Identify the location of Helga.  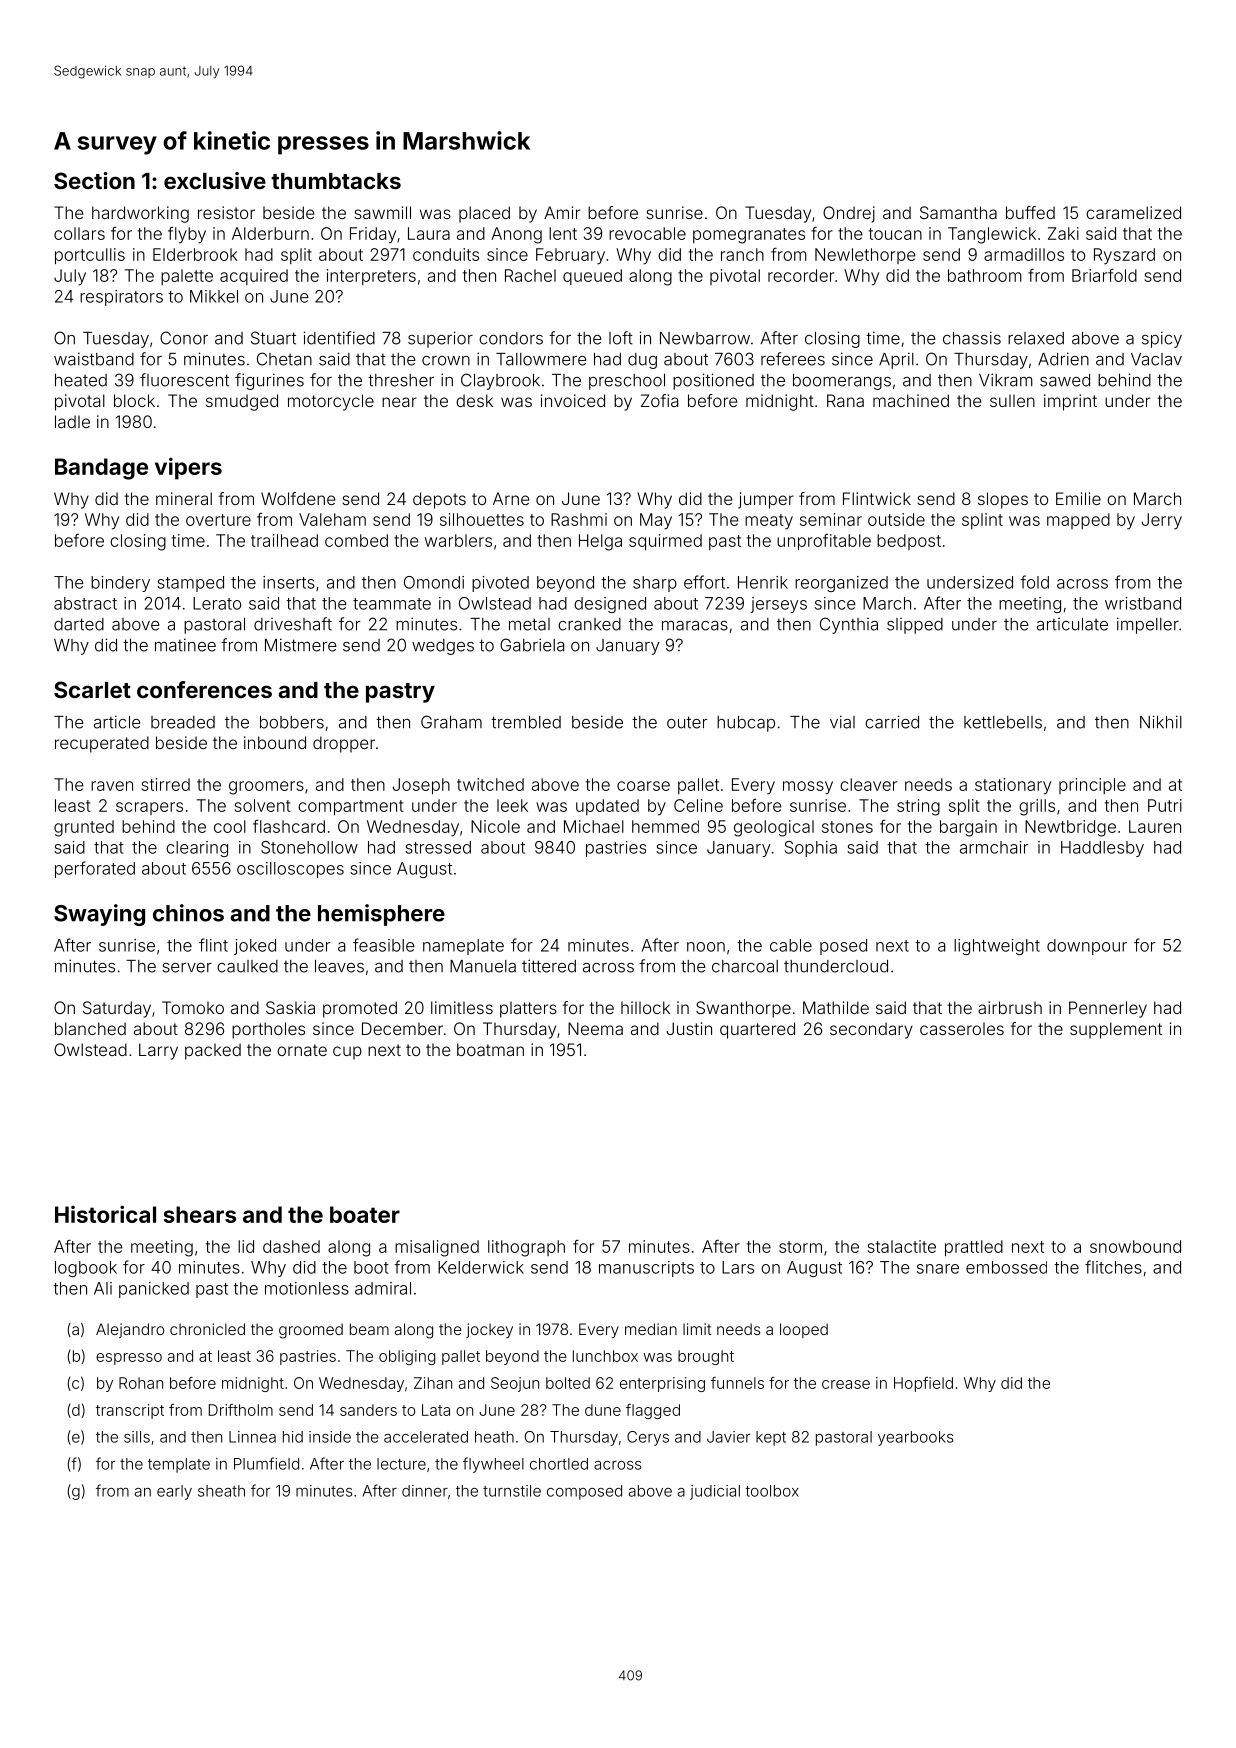
(600, 542).
